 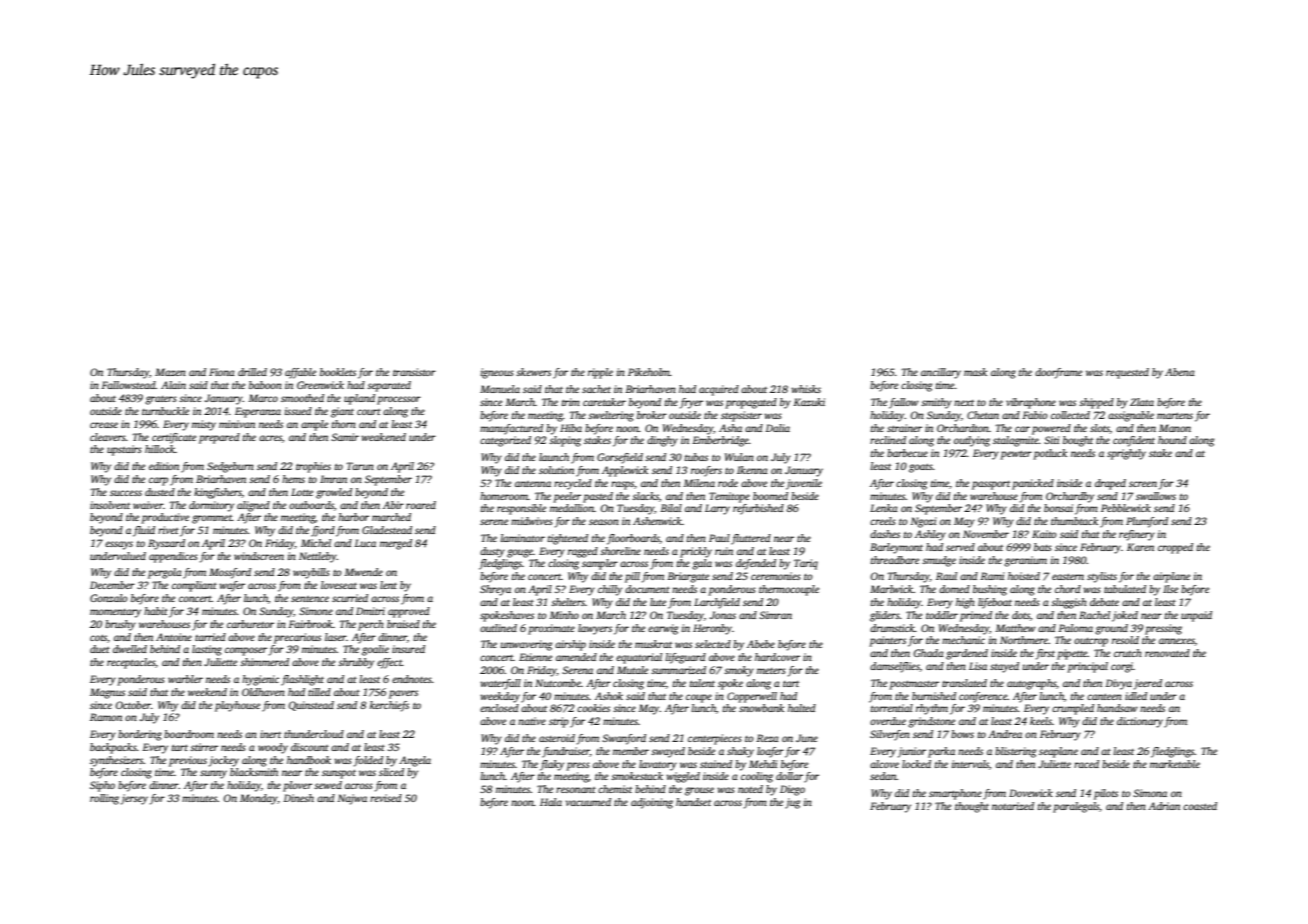 What do you see at coordinates (975, 372) in the image?
I see `mask` at bounding box center [975, 372].
